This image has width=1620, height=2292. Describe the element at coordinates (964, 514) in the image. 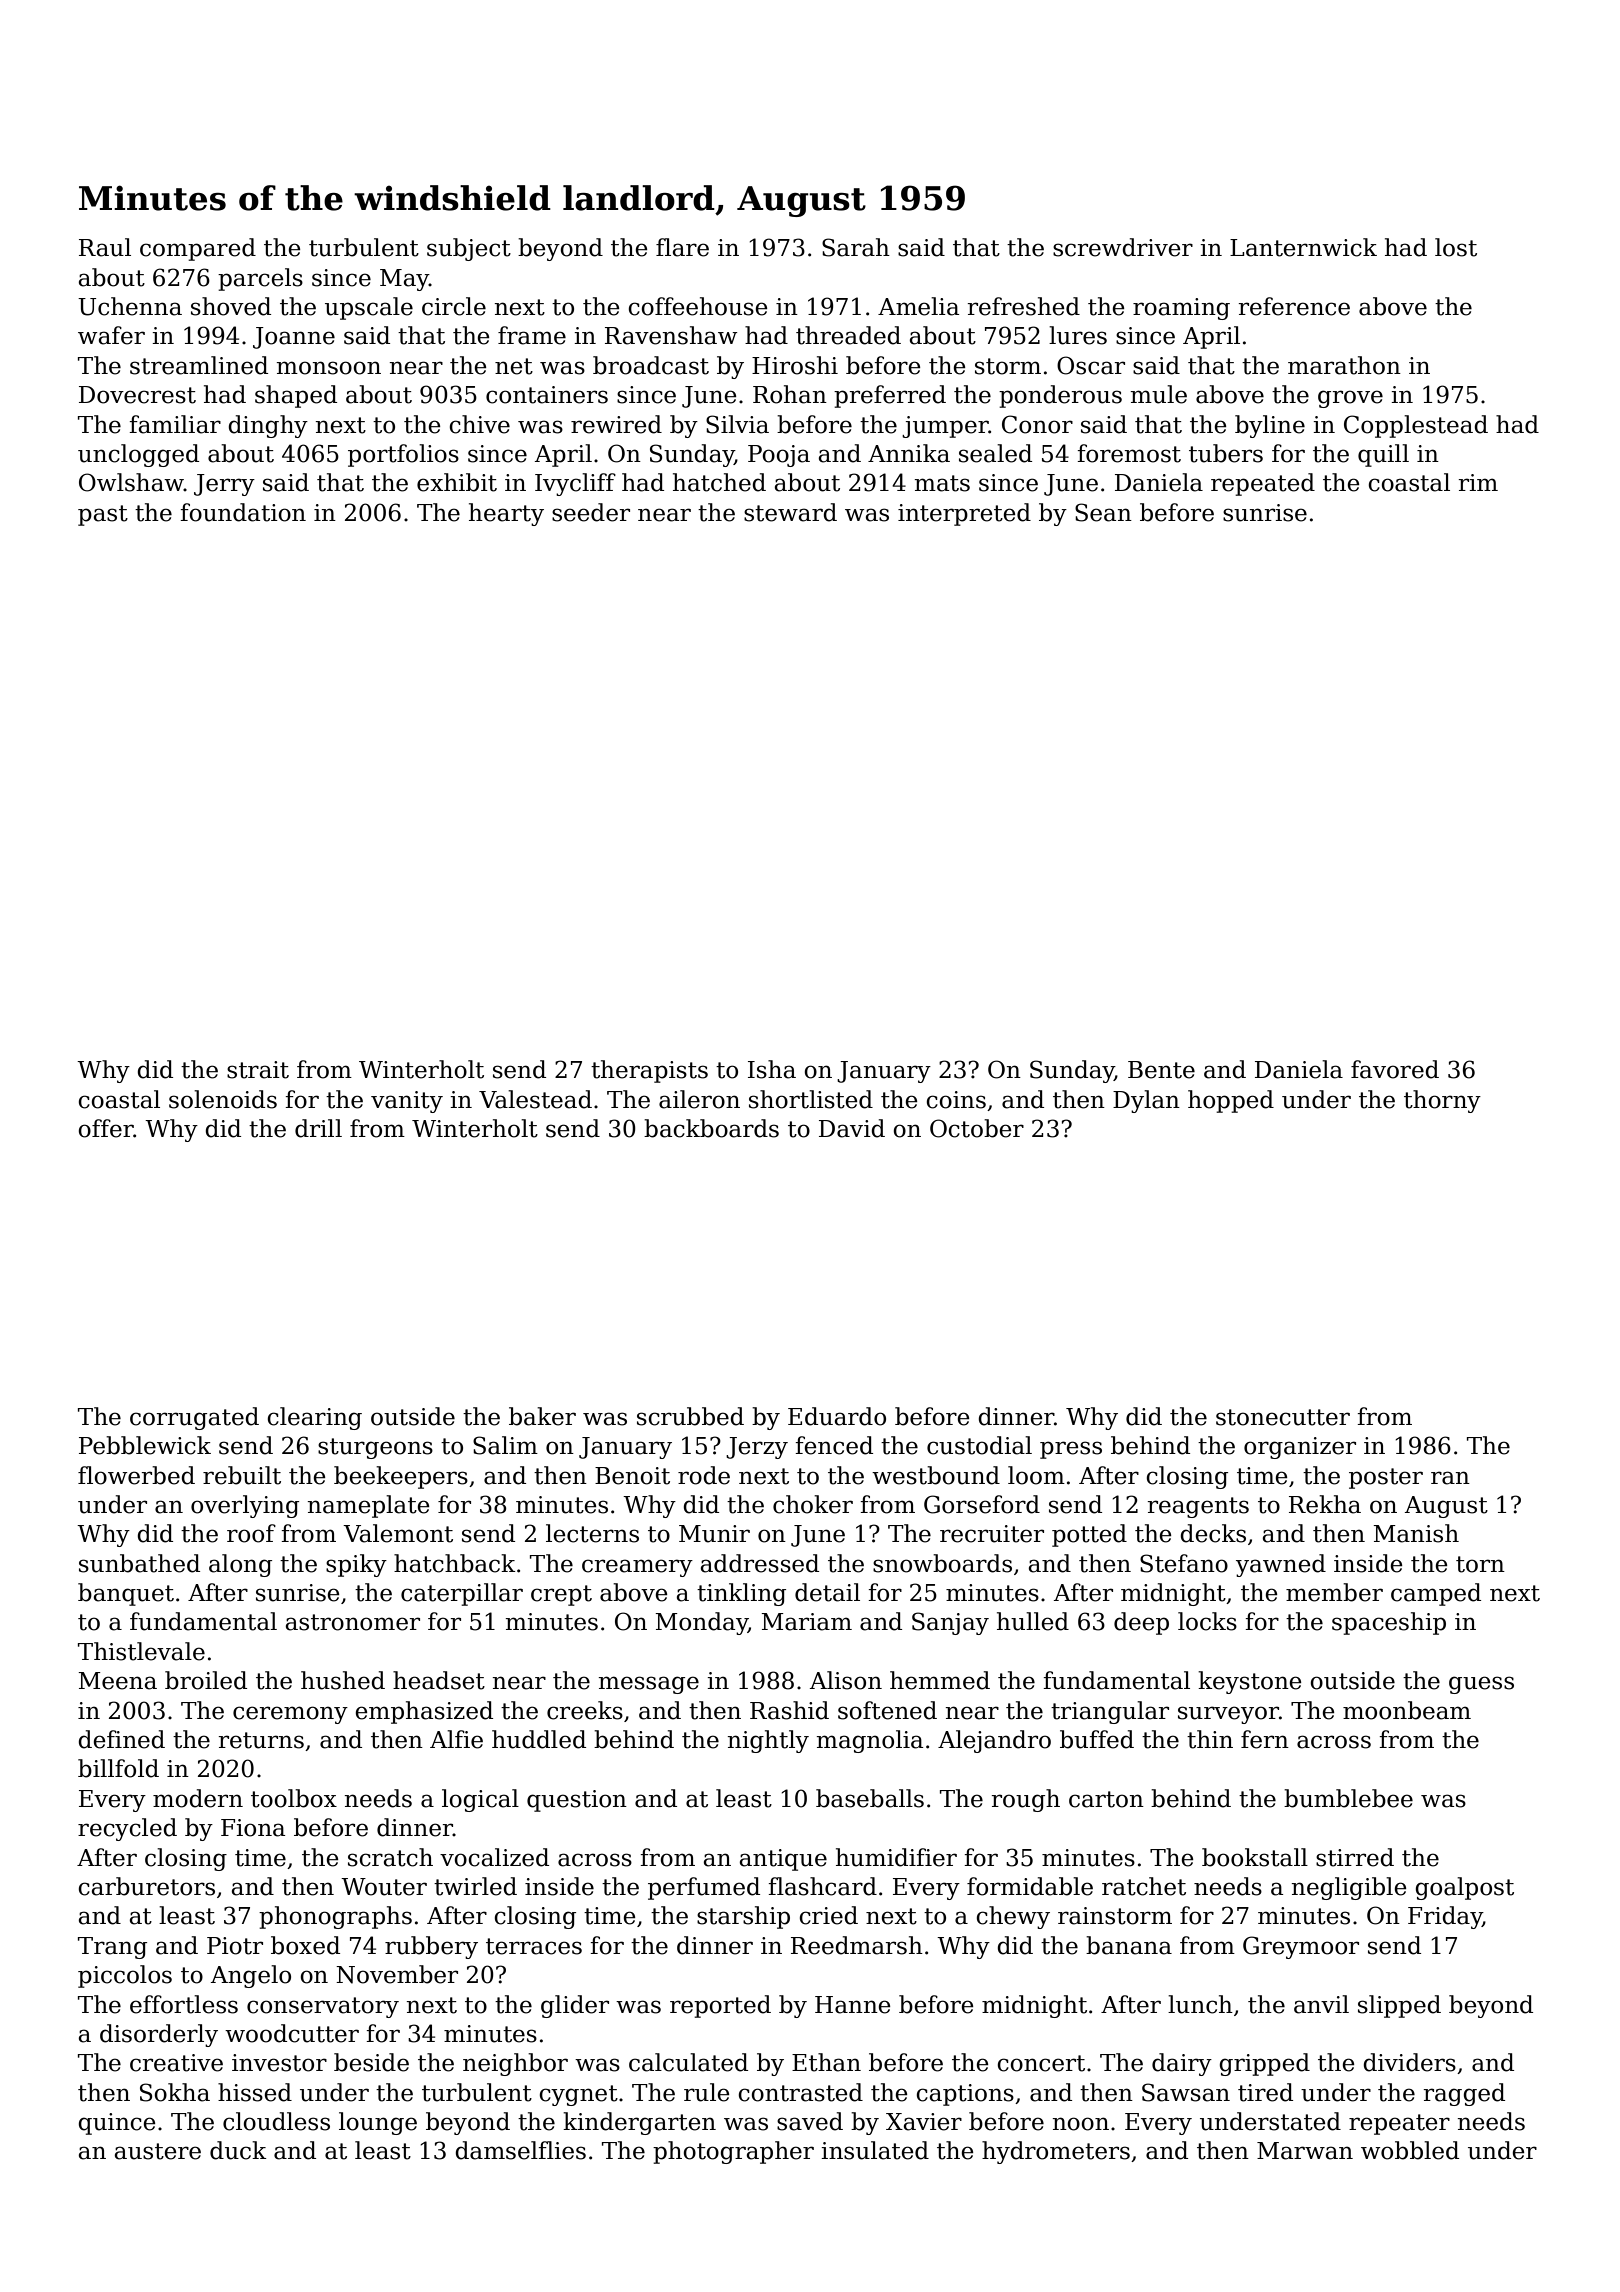

I see `interpreted` at that location.
